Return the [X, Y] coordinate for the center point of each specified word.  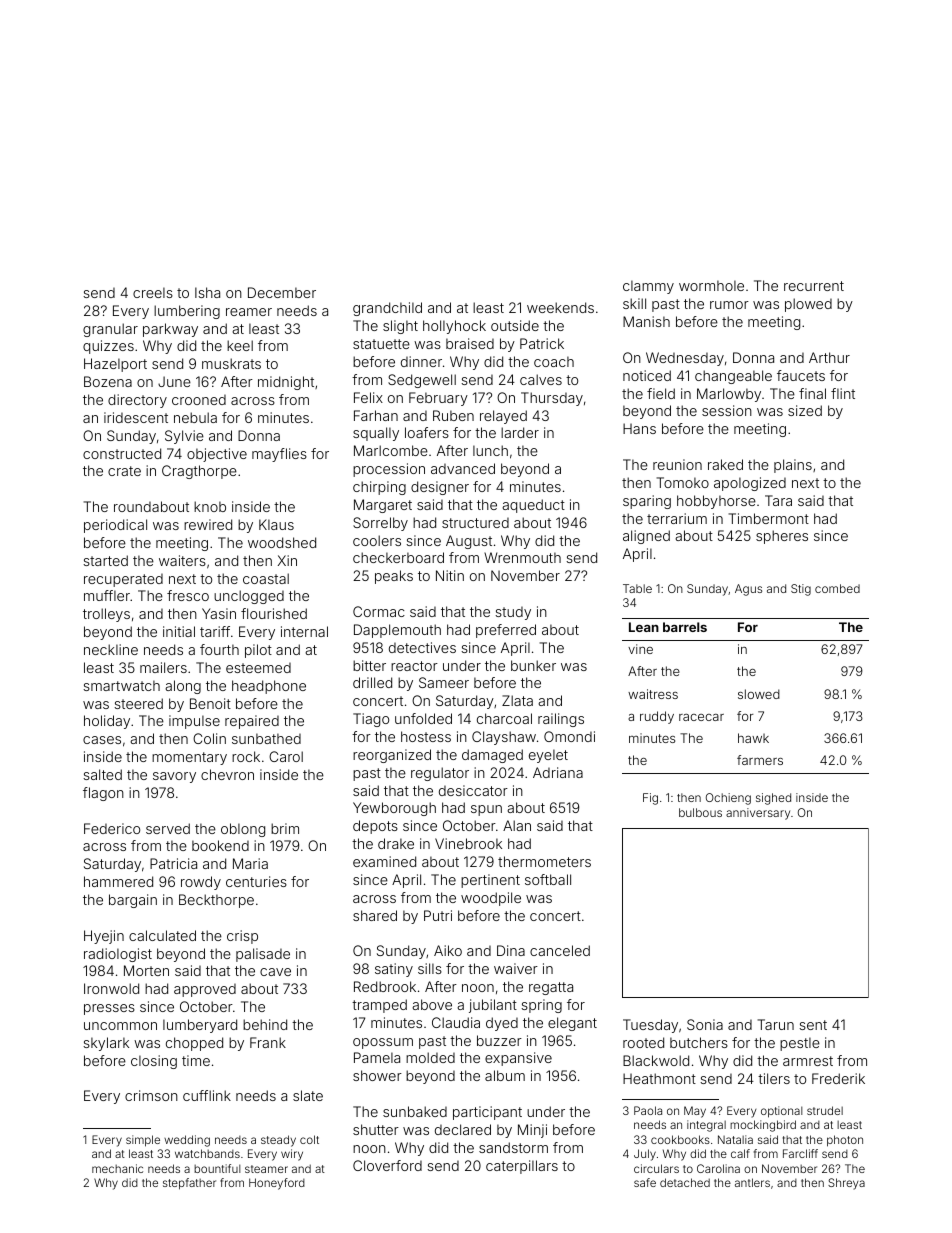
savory [174, 777]
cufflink [207, 1095]
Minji [532, 1131]
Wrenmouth [522, 557]
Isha [207, 292]
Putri [438, 915]
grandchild [387, 309]
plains [793, 466]
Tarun [776, 1024]
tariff [215, 631]
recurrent [814, 286]
